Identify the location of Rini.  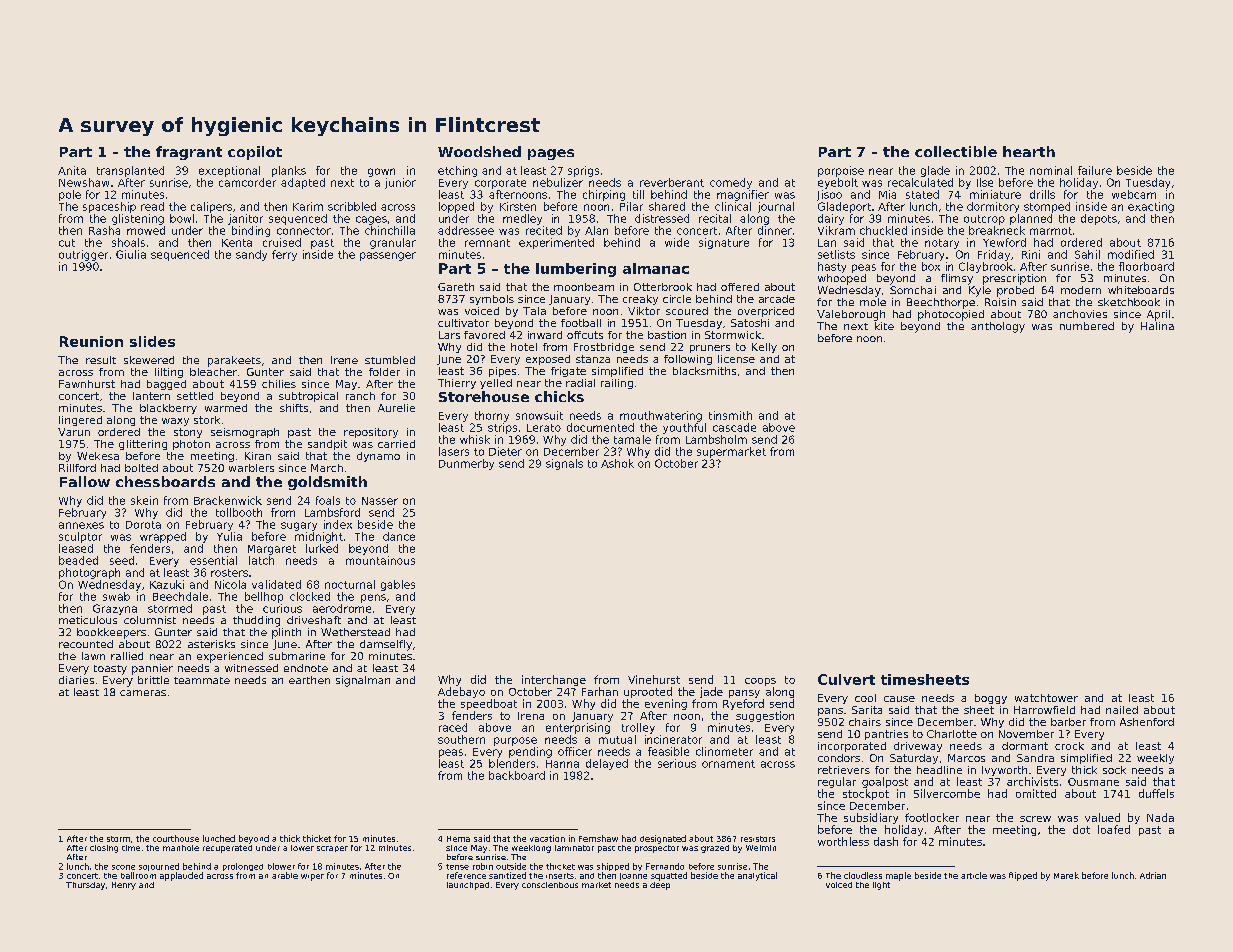
(1031, 254).
